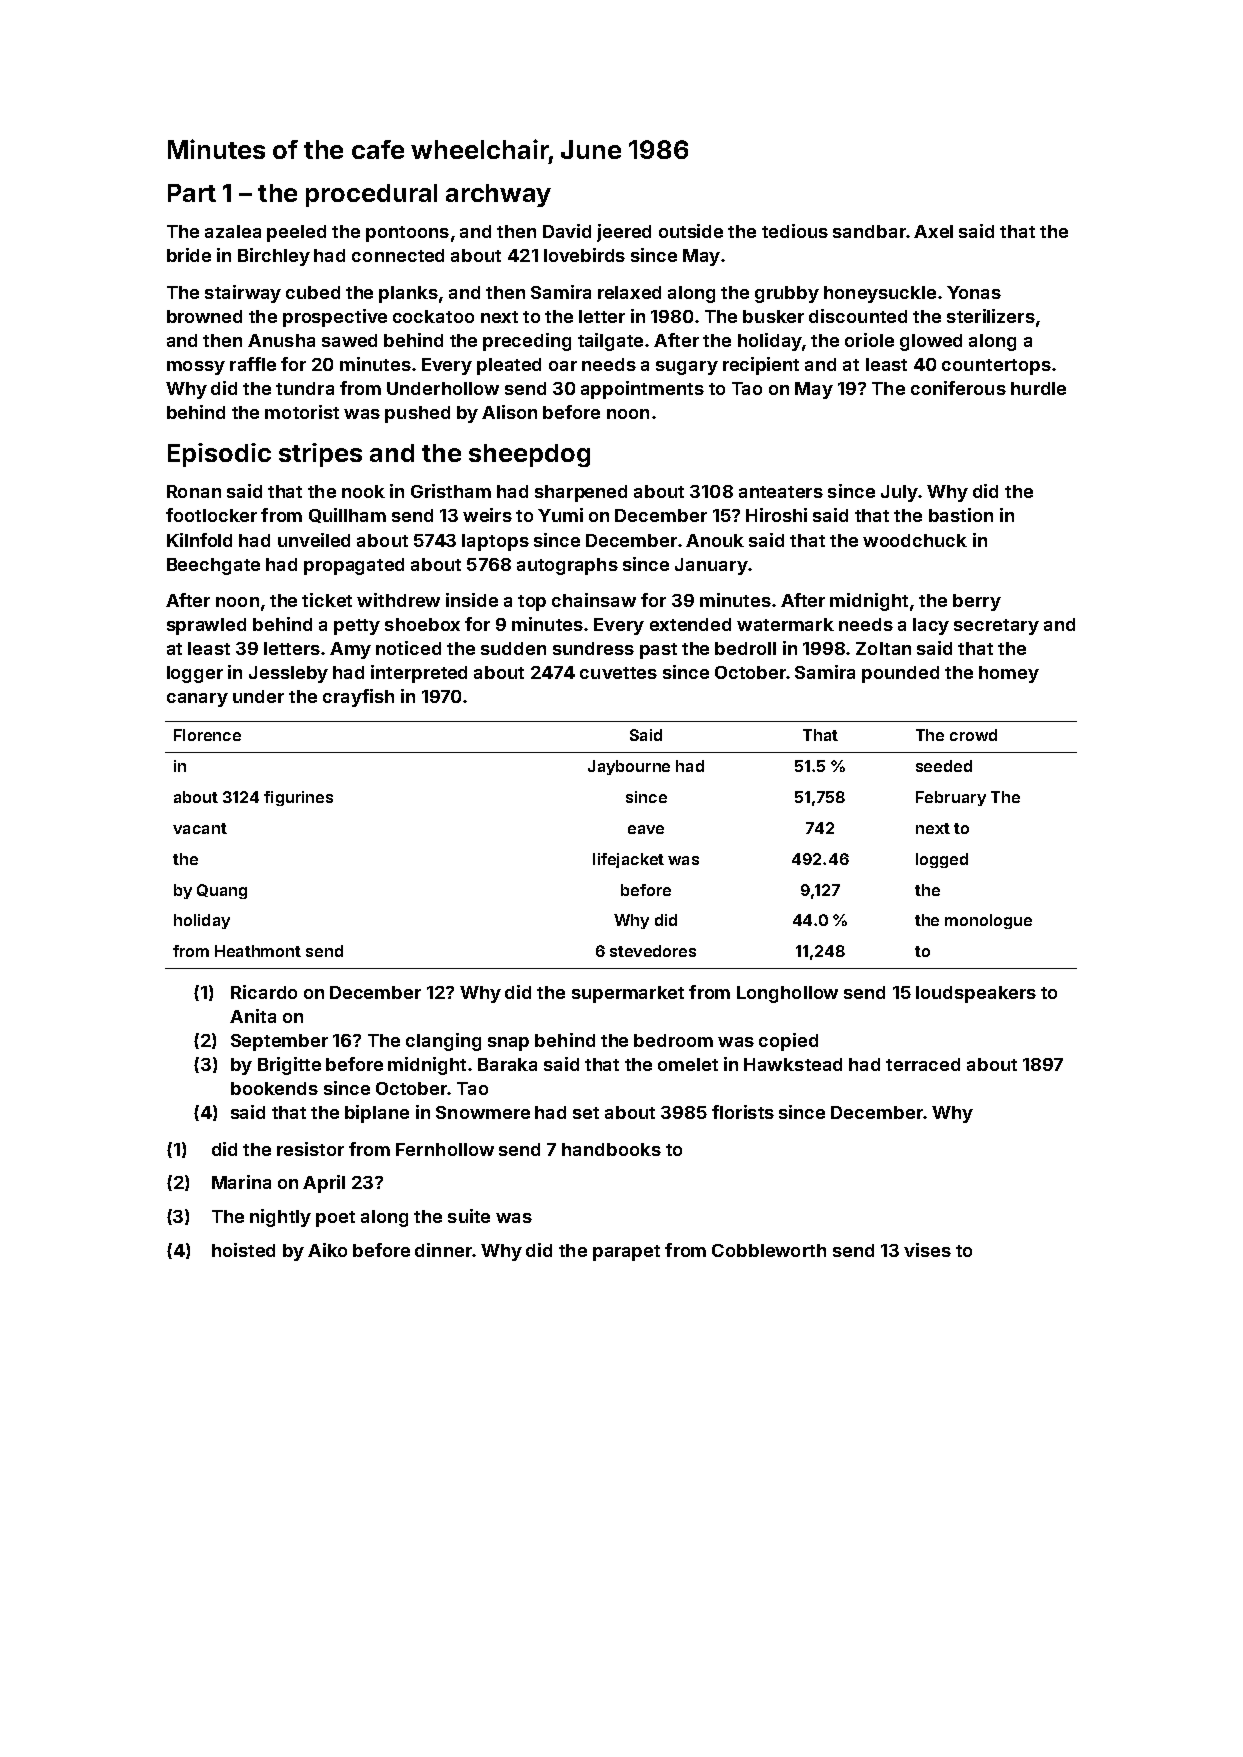 The image size is (1243, 1757). What do you see at coordinates (951, 798) in the image?
I see `February` at bounding box center [951, 798].
